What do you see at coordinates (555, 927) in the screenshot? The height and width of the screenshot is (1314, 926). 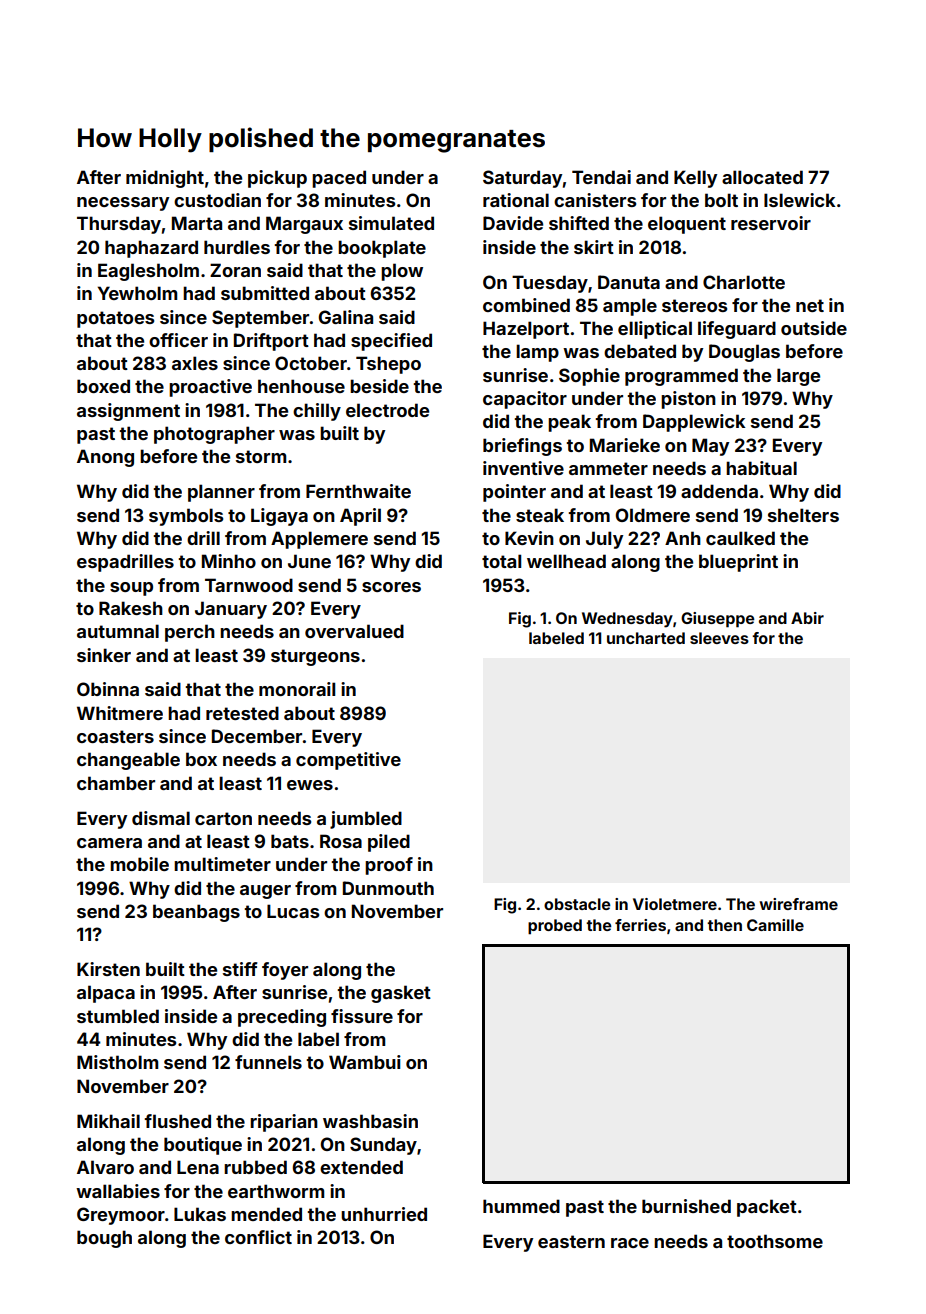 I see `probed` at bounding box center [555, 927].
